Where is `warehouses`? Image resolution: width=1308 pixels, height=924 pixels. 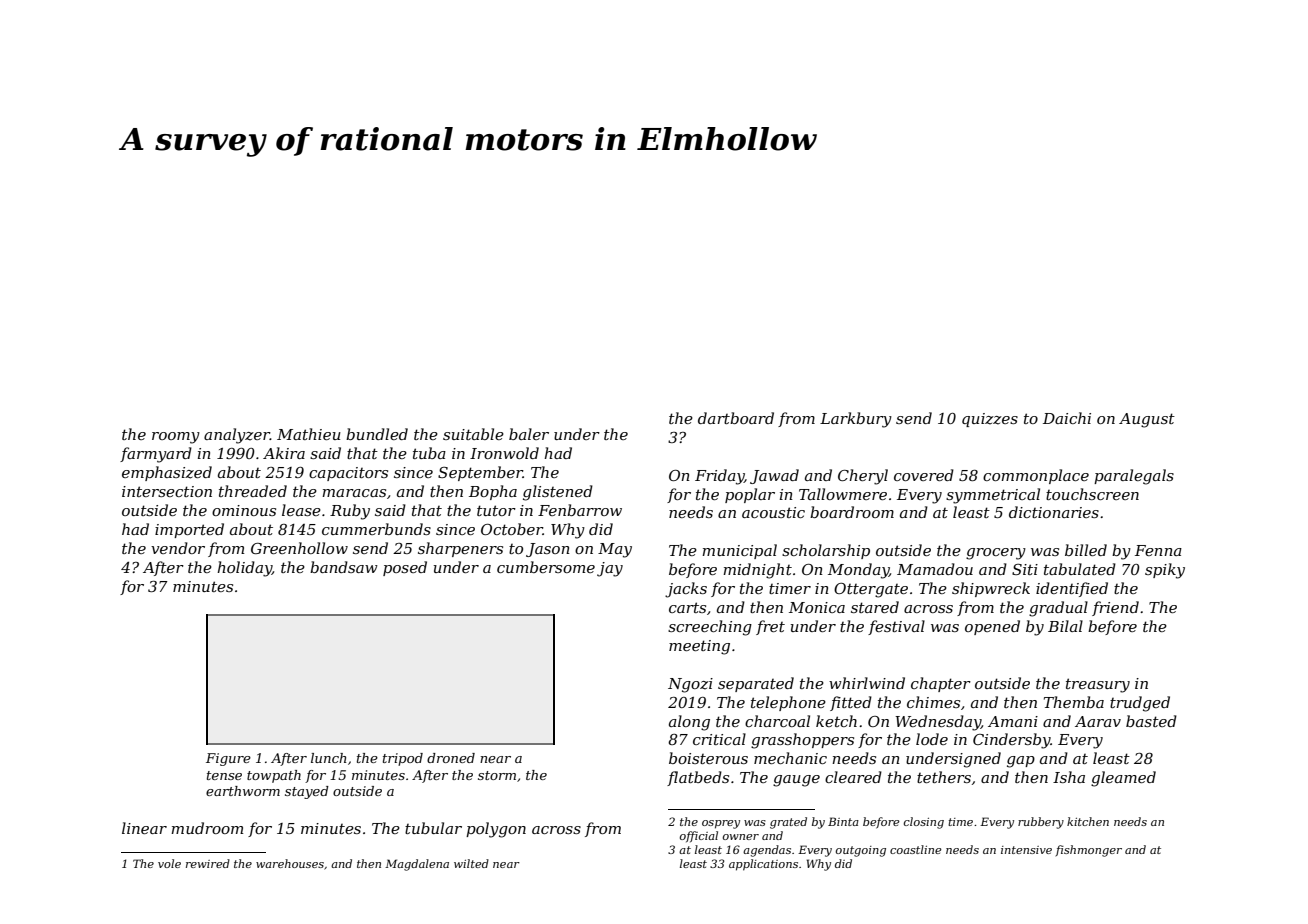 warehouses is located at coordinates (290, 863).
